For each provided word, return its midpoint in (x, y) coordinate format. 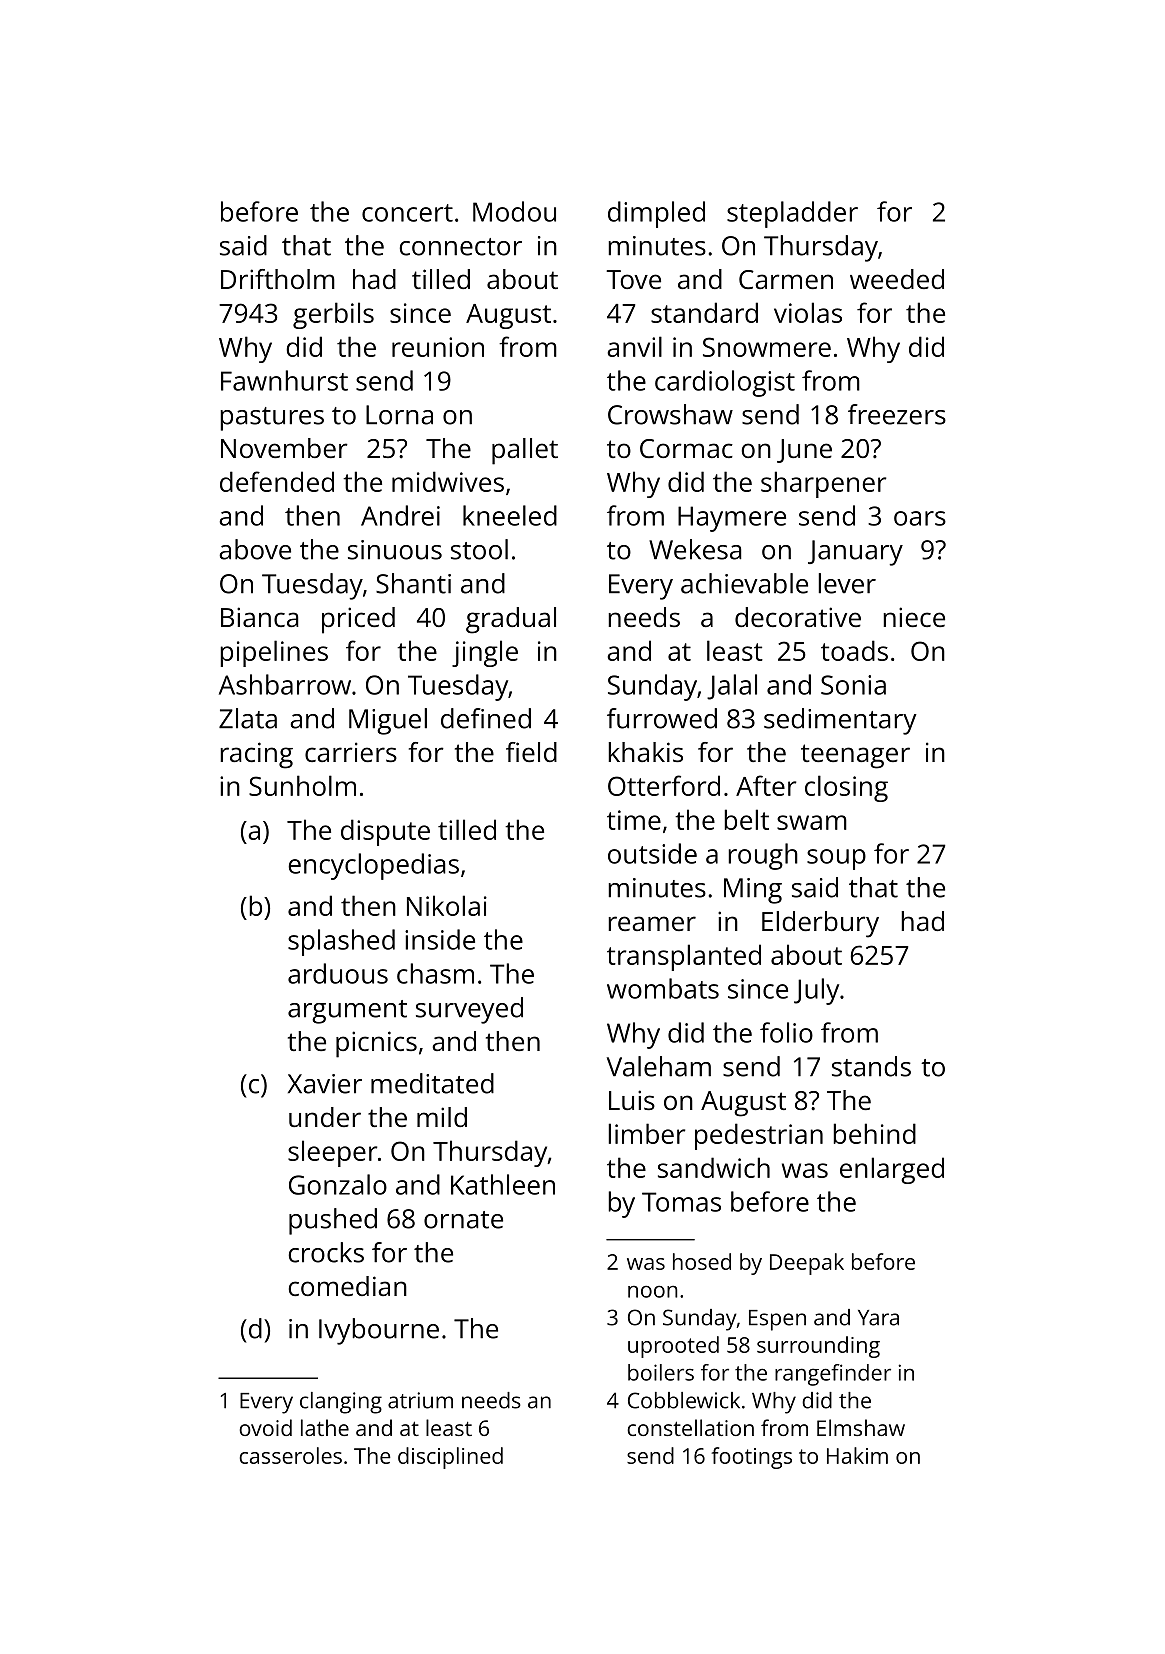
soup (836, 859)
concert (407, 213)
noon (653, 1291)
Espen (777, 1320)
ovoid (265, 1427)
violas (808, 312)
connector (460, 247)
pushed (333, 1221)
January (855, 553)
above (255, 549)
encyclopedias (373, 866)
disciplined (450, 1458)
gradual (511, 620)
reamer (652, 923)
